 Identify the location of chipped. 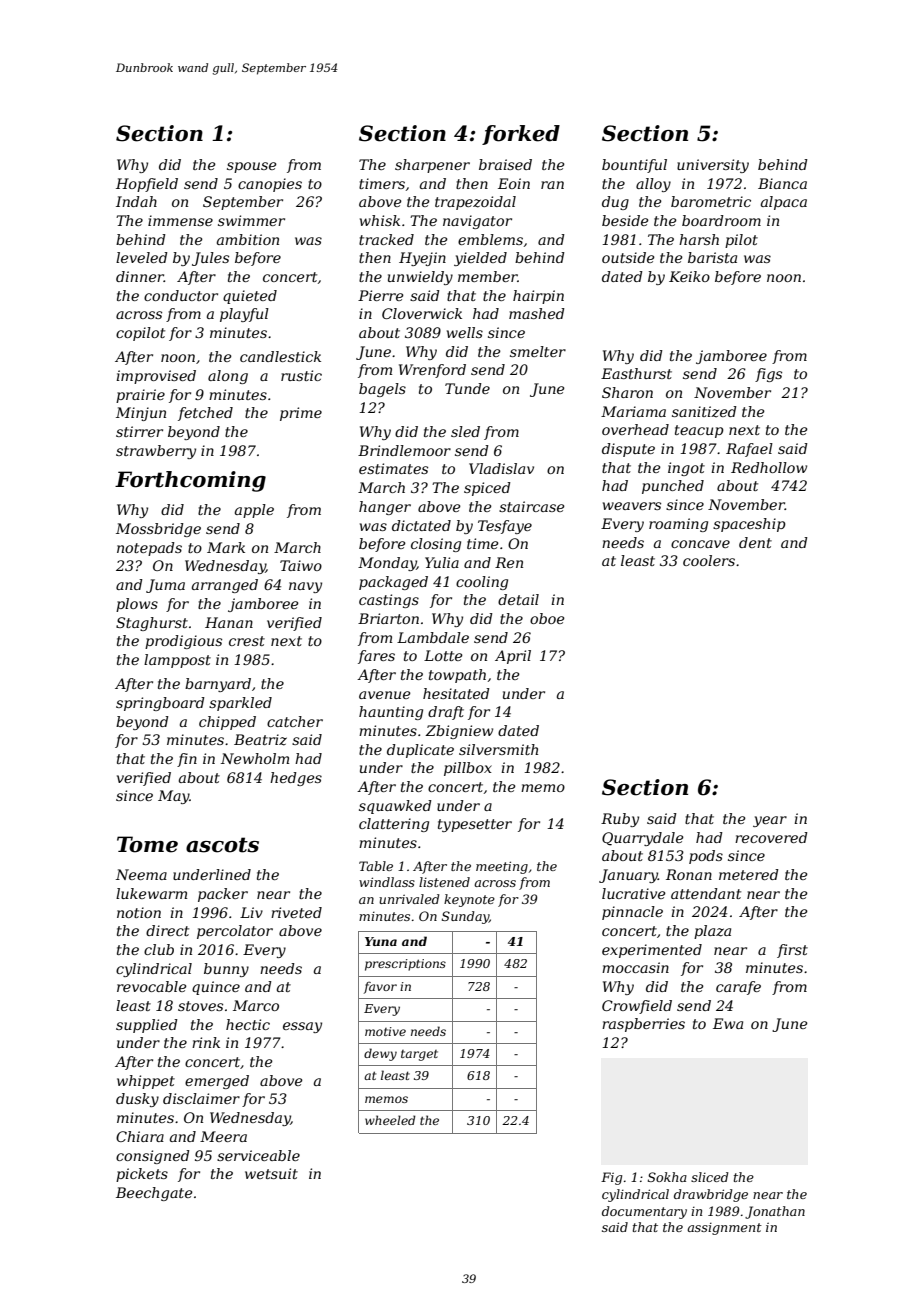
(227, 723).
